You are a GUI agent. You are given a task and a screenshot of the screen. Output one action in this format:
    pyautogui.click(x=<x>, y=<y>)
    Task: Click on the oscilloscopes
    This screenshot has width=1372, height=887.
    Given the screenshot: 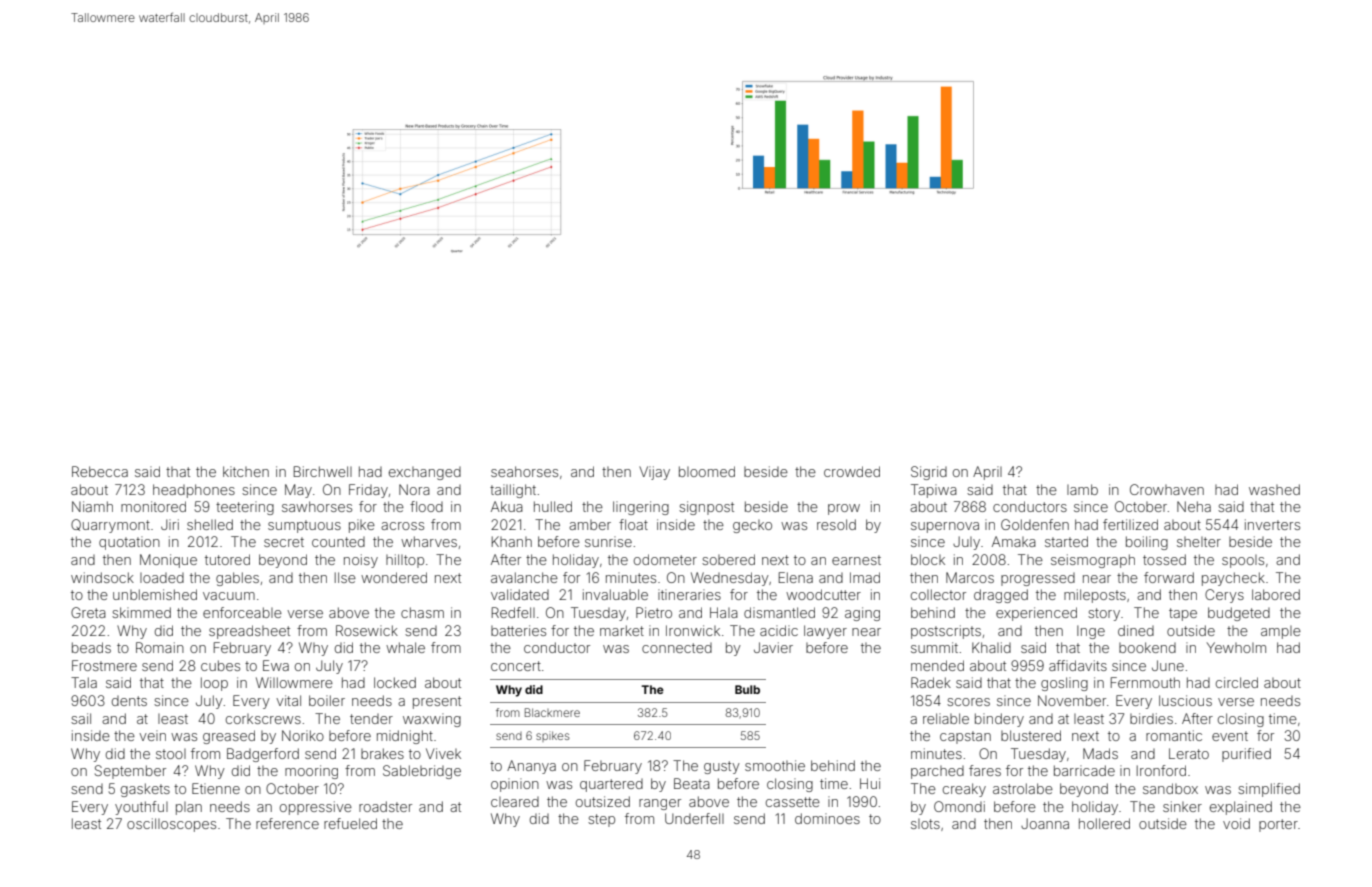 What is the action you would take?
    pyautogui.click(x=171, y=825)
